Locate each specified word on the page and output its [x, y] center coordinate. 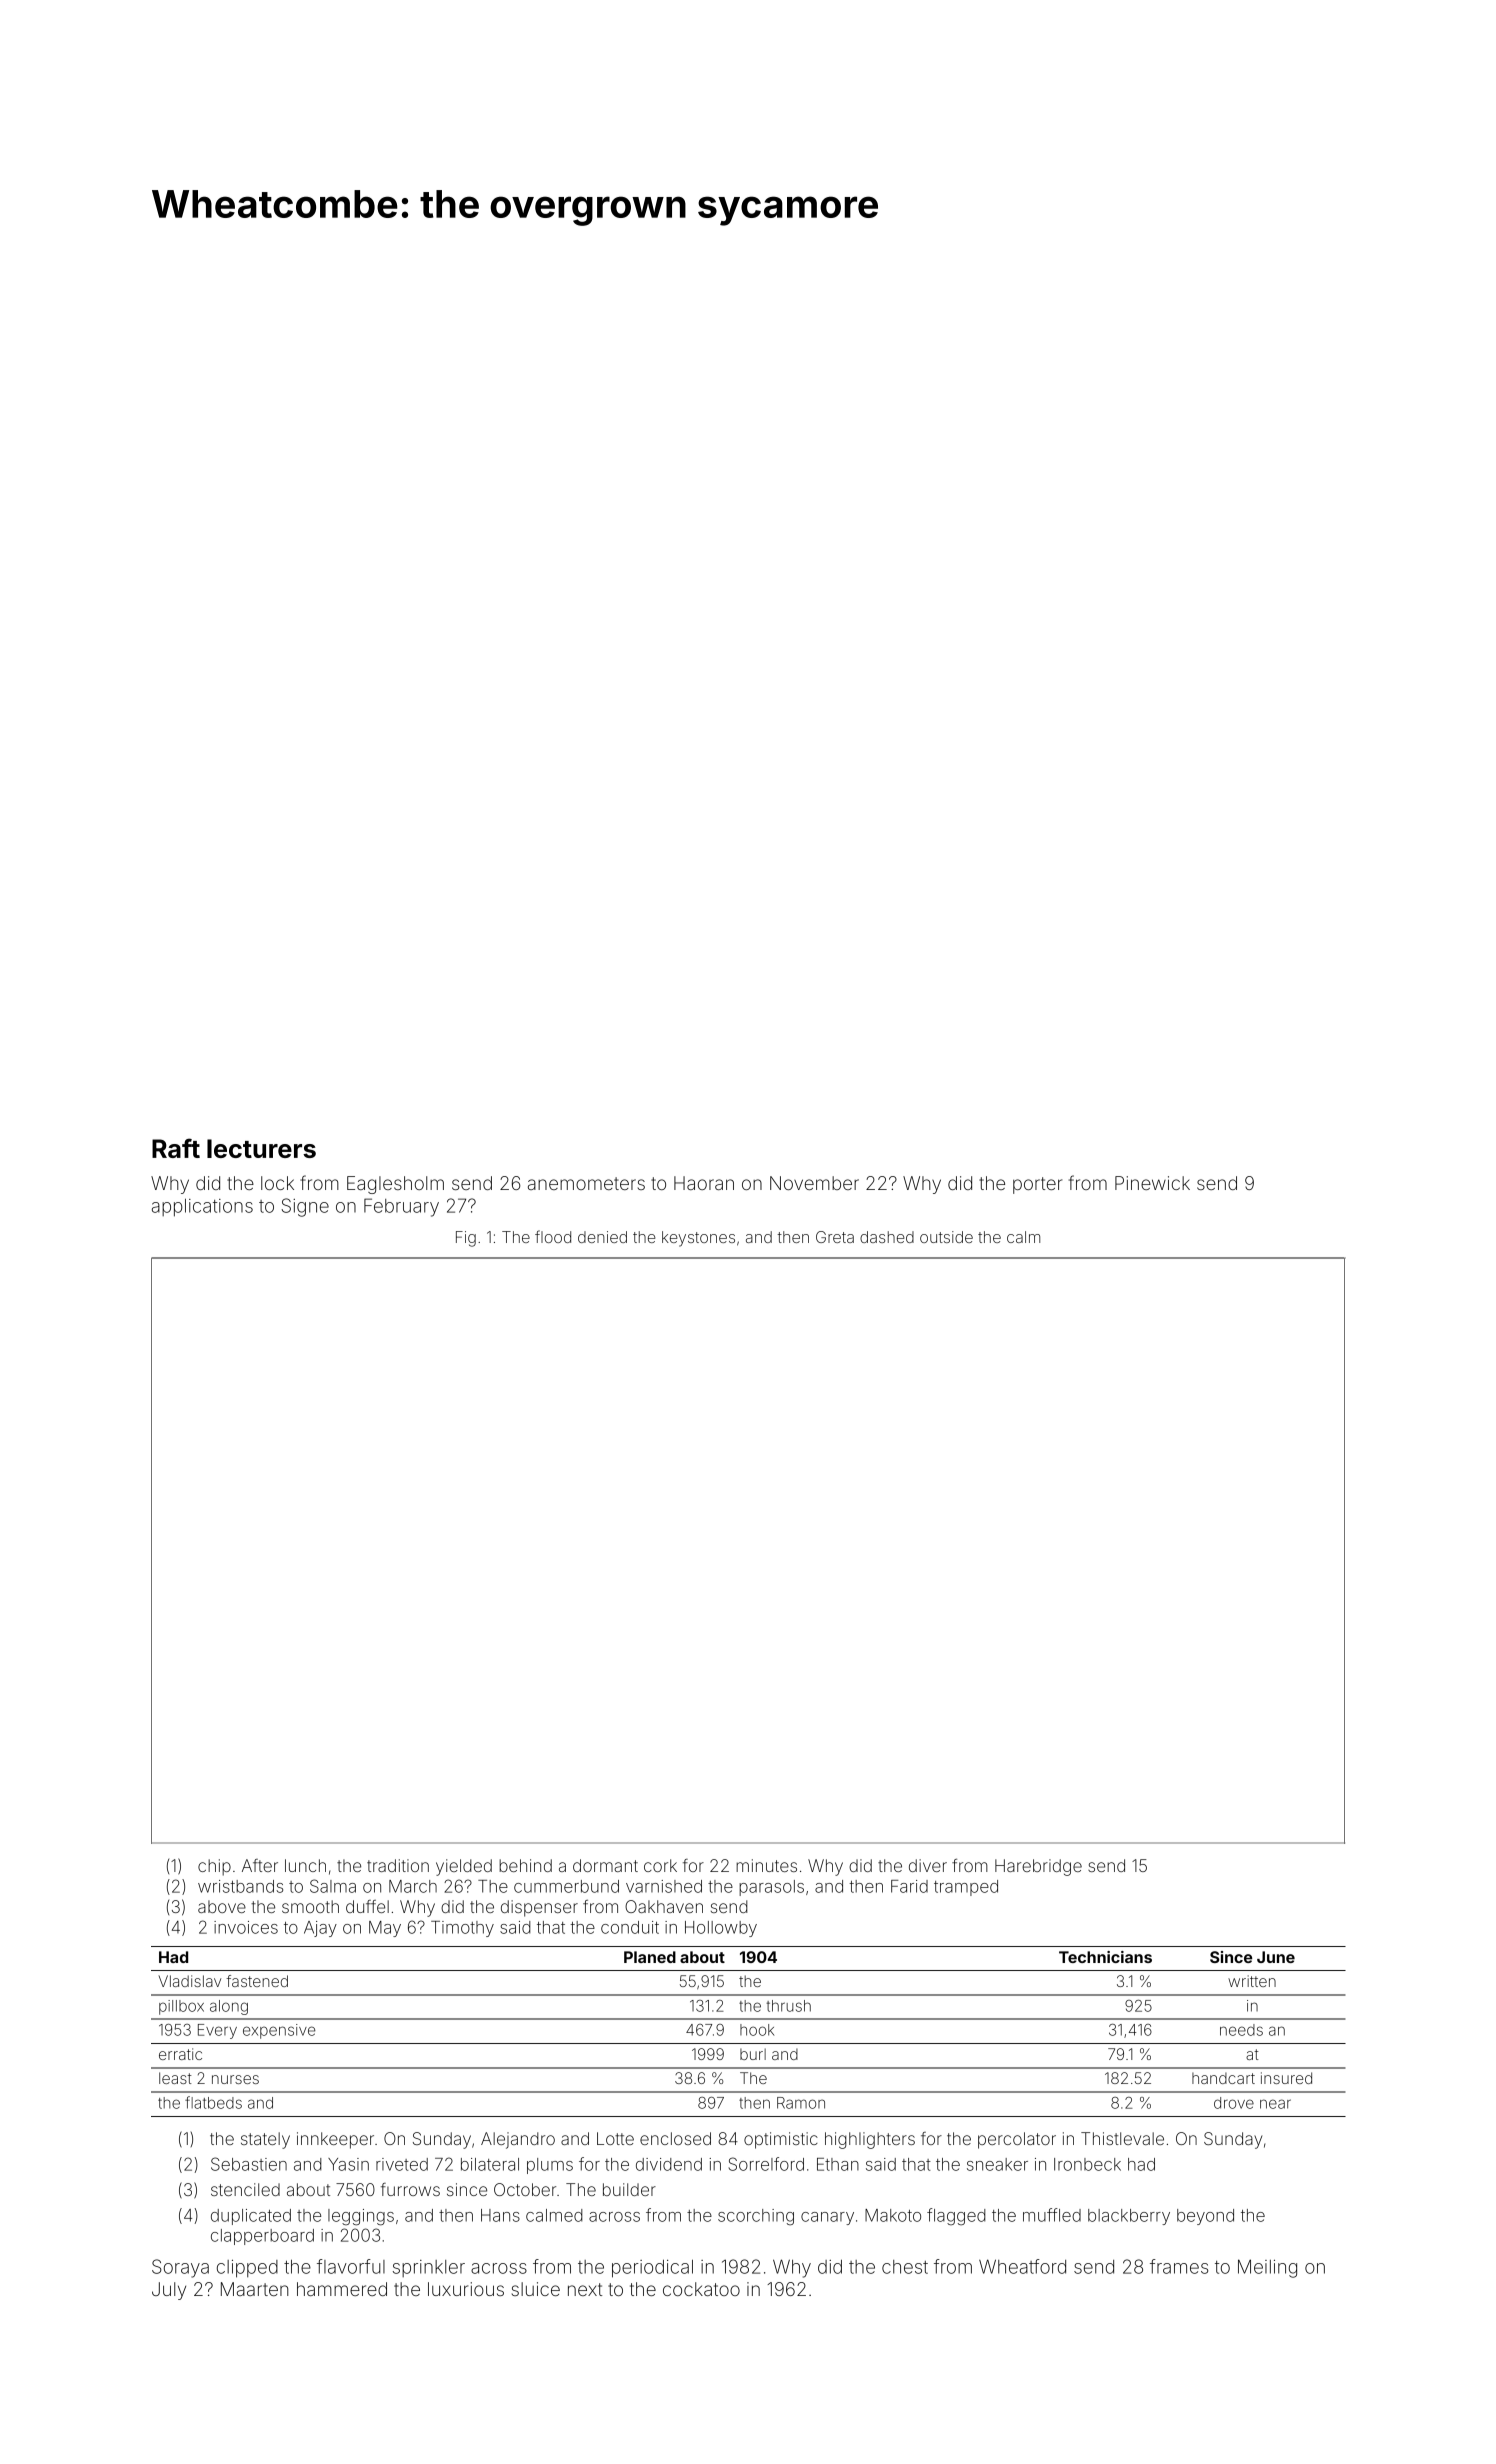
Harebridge [1038, 1867]
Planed [650, 1957]
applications [202, 1208]
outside [946, 1237]
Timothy [462, 1929]
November [814, 1183]
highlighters [870, 2140]
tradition [398, 1865]
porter [1037, 1185]
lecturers [261, 1148]
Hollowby [721, 1929]
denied [602, 1237]
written [1252, 1981]
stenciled [245, 2189]
